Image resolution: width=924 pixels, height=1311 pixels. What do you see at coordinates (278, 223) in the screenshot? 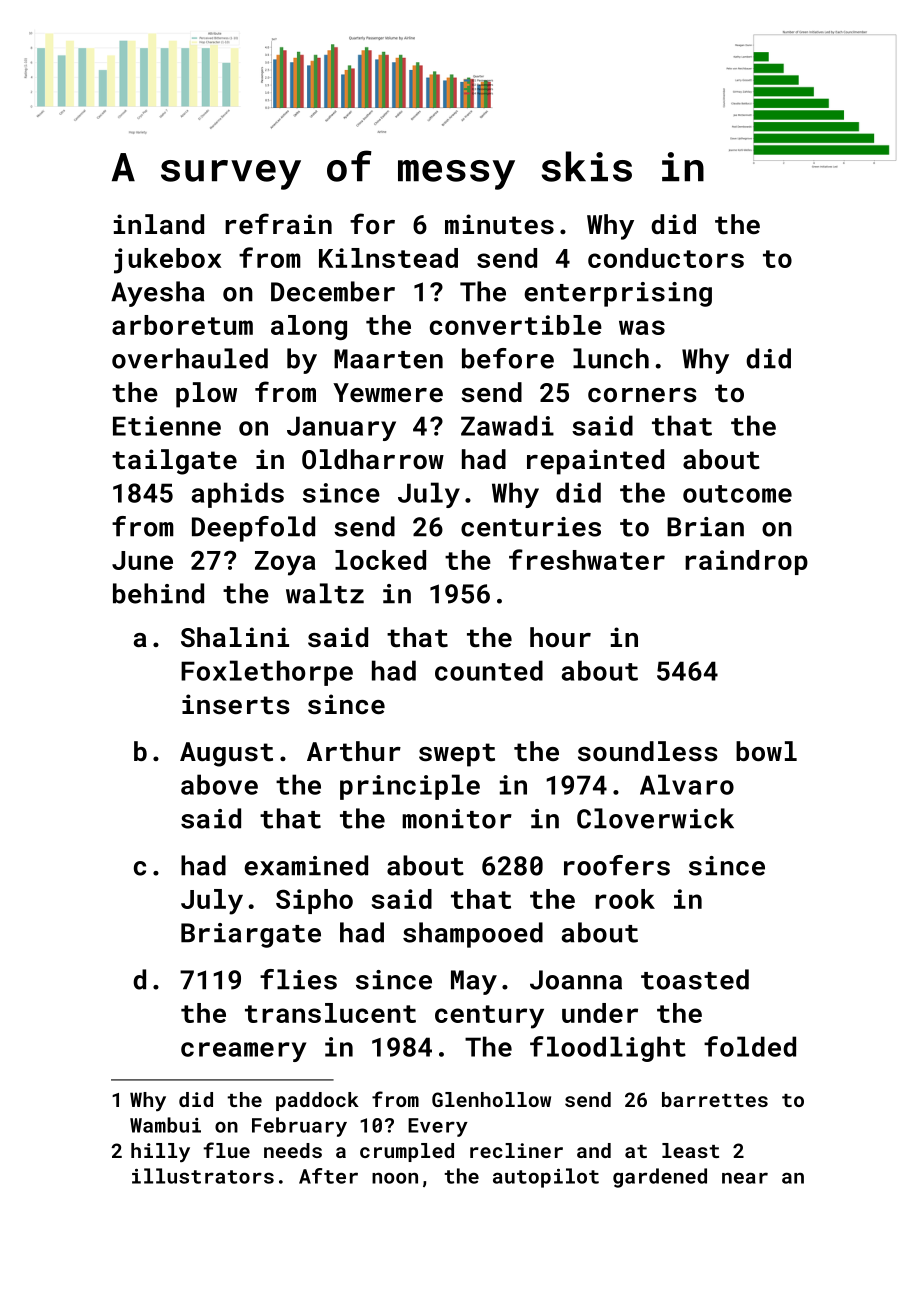
I see `refrain` at bounding box center [278, 223].
